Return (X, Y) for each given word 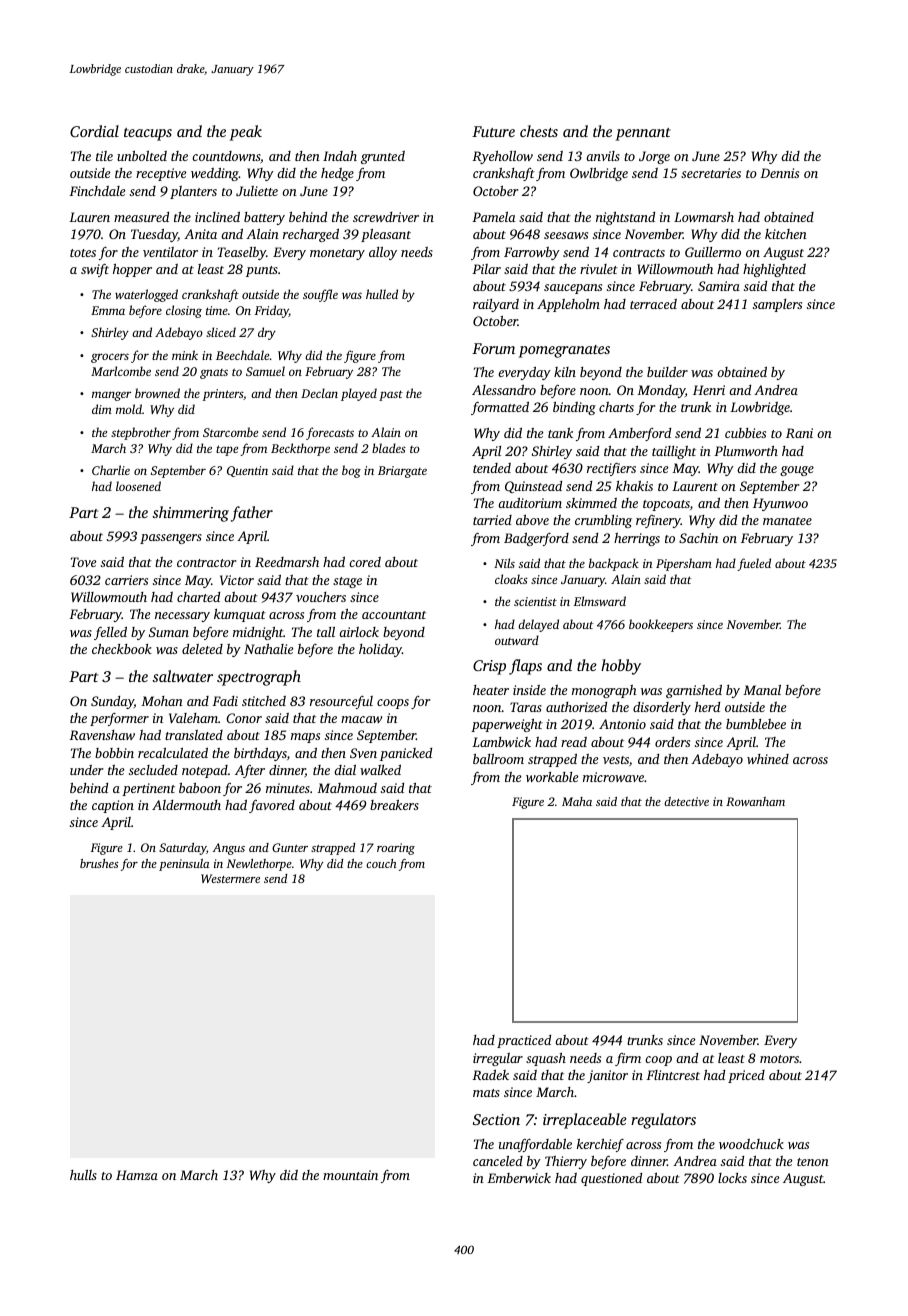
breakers (394, 805)
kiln (565, 372)
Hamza (137, 1175)
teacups (148, 134)
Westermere (230, 878)
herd (707, 707)
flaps (525, 667)
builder (667, 372)
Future (493, 131)
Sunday (112, 702)
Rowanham (755, 801)
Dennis (779, 173)
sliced (221, 332)
